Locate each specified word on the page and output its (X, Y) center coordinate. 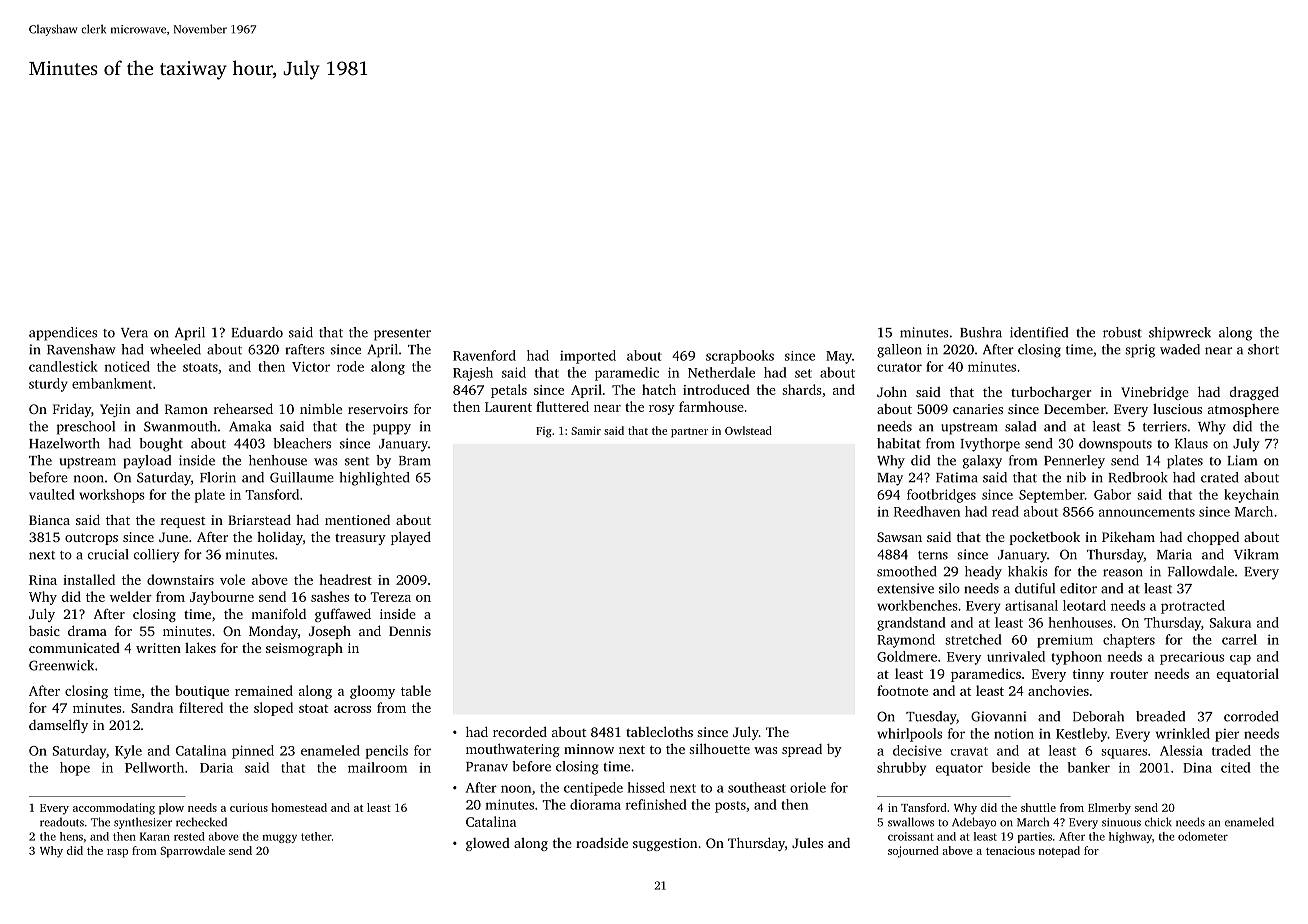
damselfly (58, 726)
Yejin (115, 410)
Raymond (906, 641)
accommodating (114, 809)
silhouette (719, 748)
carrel (1239, 639)
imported (588, 357)
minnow (589, 749)
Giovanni (998, 716)
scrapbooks (740, 357)
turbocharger (1051, 393)
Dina (1197, 768)
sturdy (48, 385)
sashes (330, 596)
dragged (1254, 393)
